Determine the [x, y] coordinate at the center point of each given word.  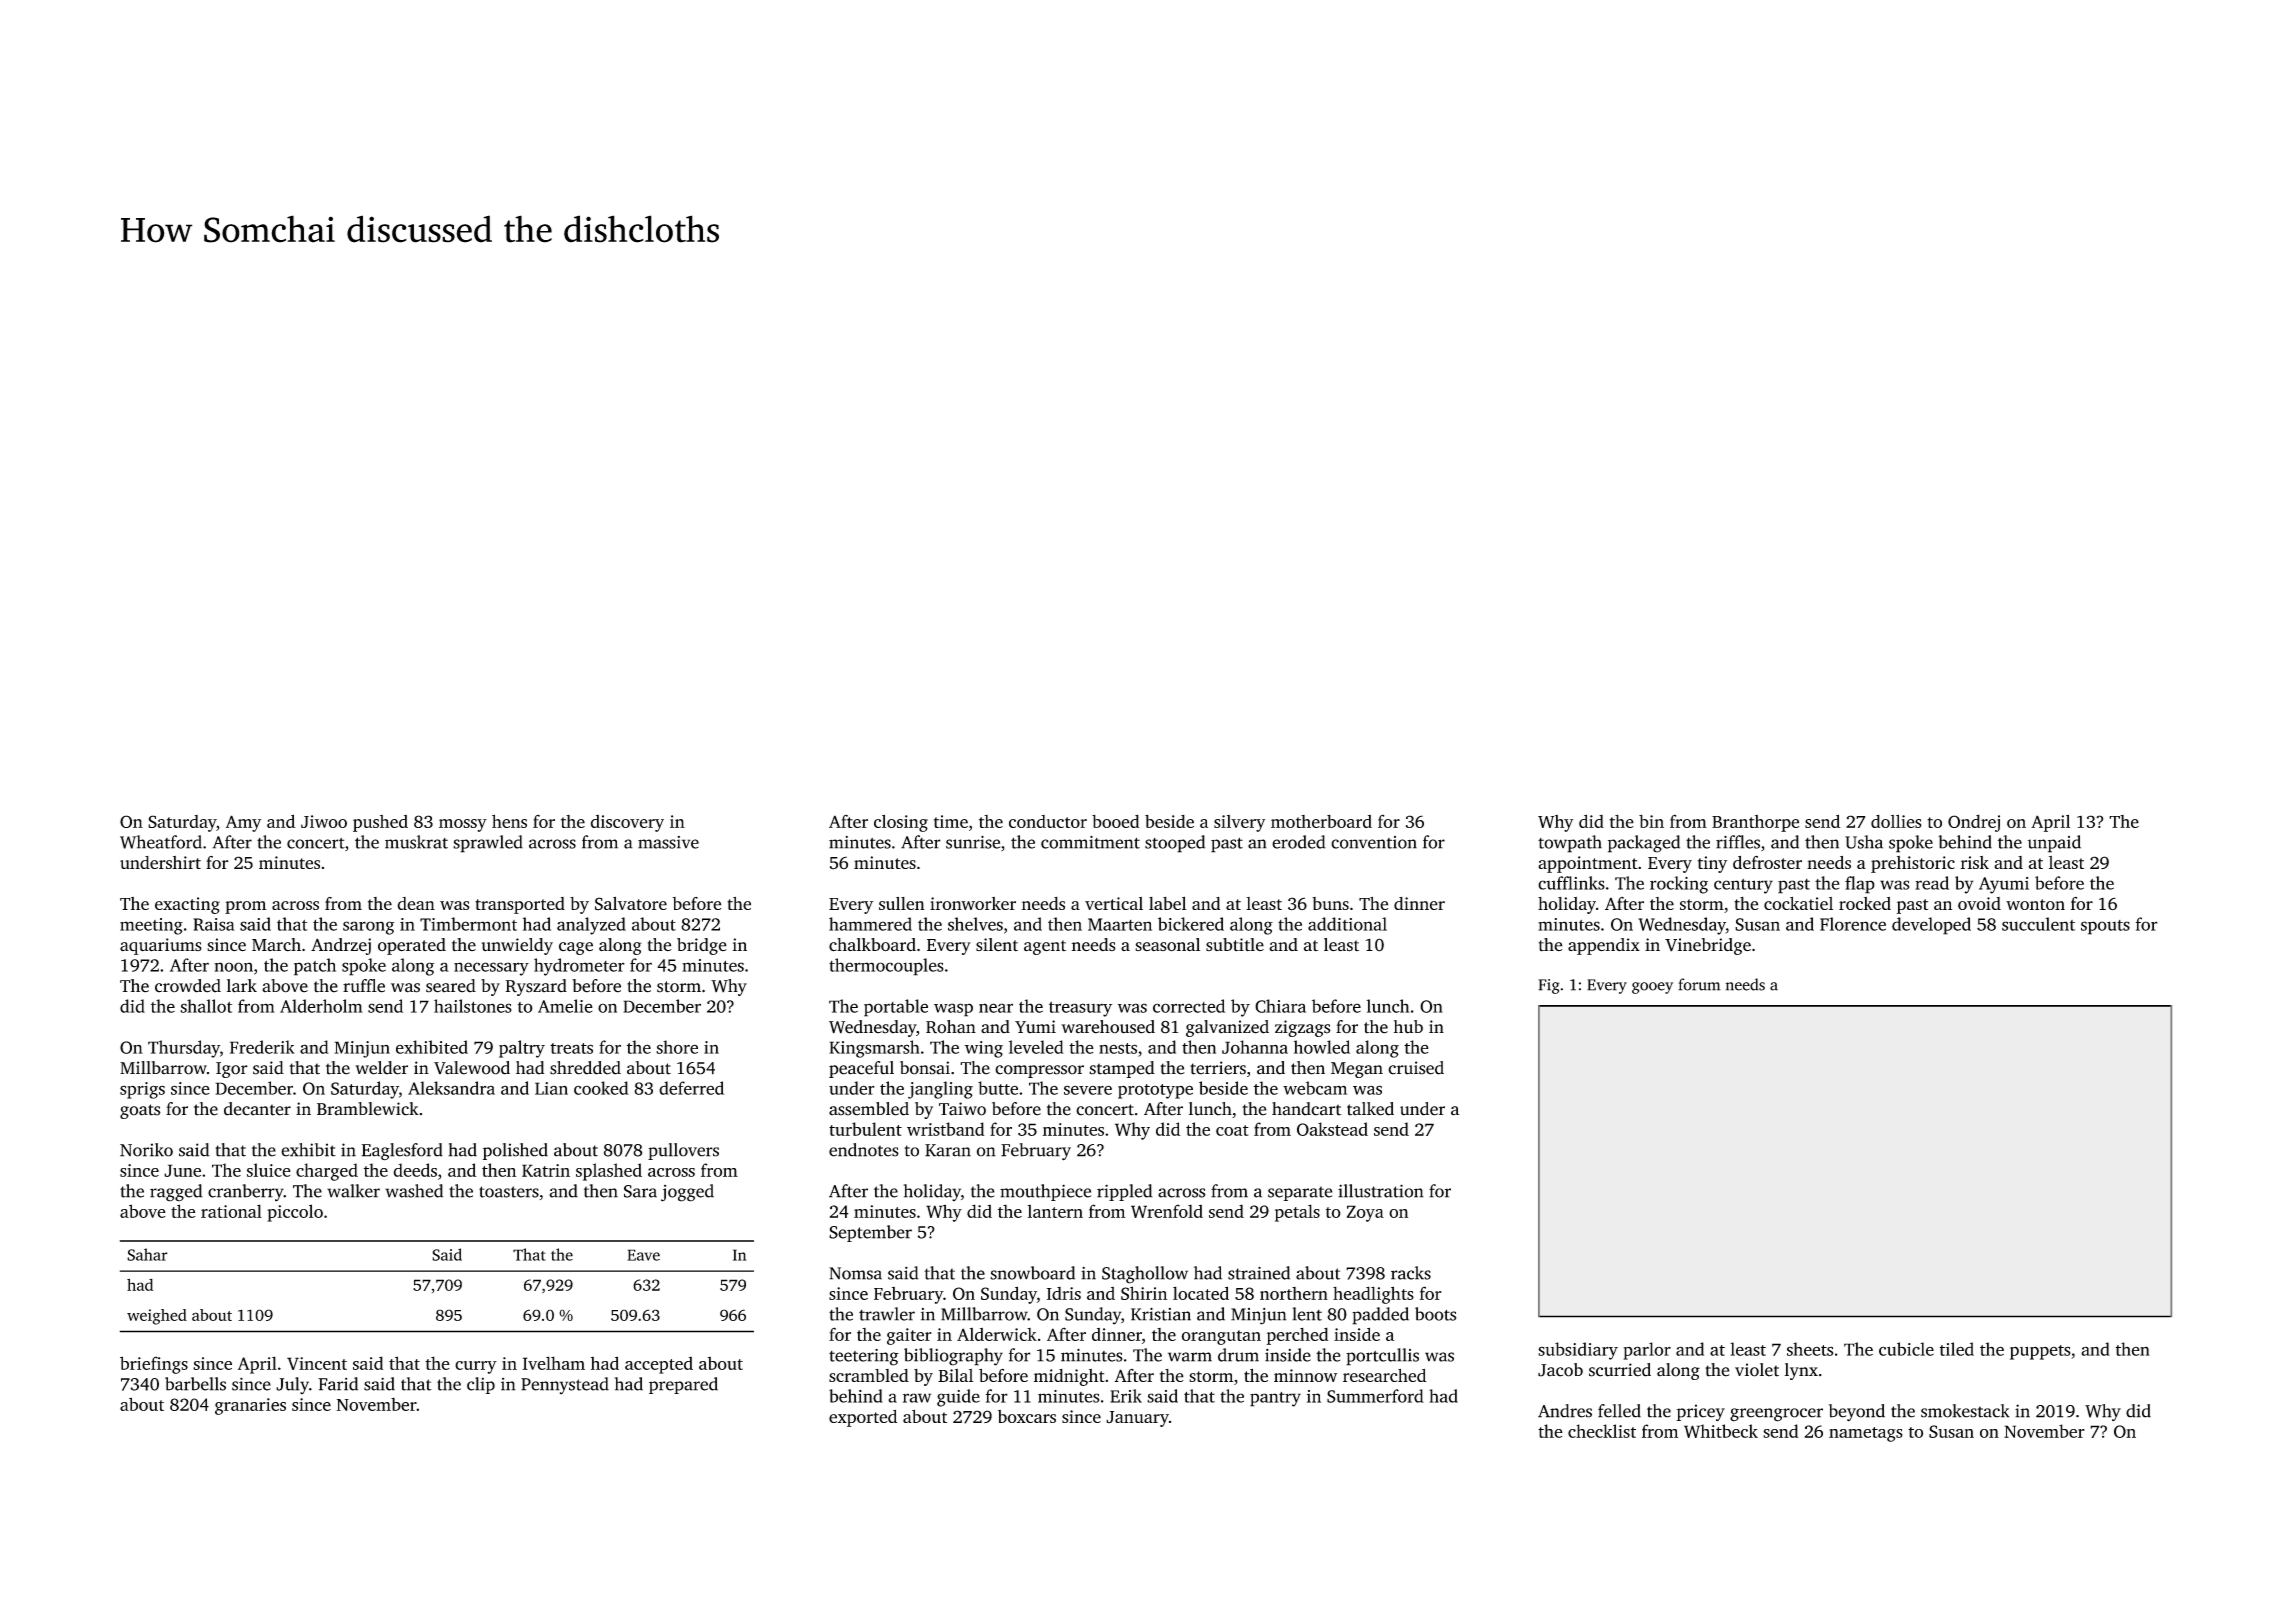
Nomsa [855, 1273]
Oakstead [1332, 1129]
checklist [1602, 1431]
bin [1651, 821]
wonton [2035, 904]
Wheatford [161, 842]
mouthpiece [1045, 1192]
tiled [1957, 1349]
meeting [151, 926]
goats [140, 1111]
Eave [643, 1255]
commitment [1090, 842]
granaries [250, 1406]
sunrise [973, 842]
